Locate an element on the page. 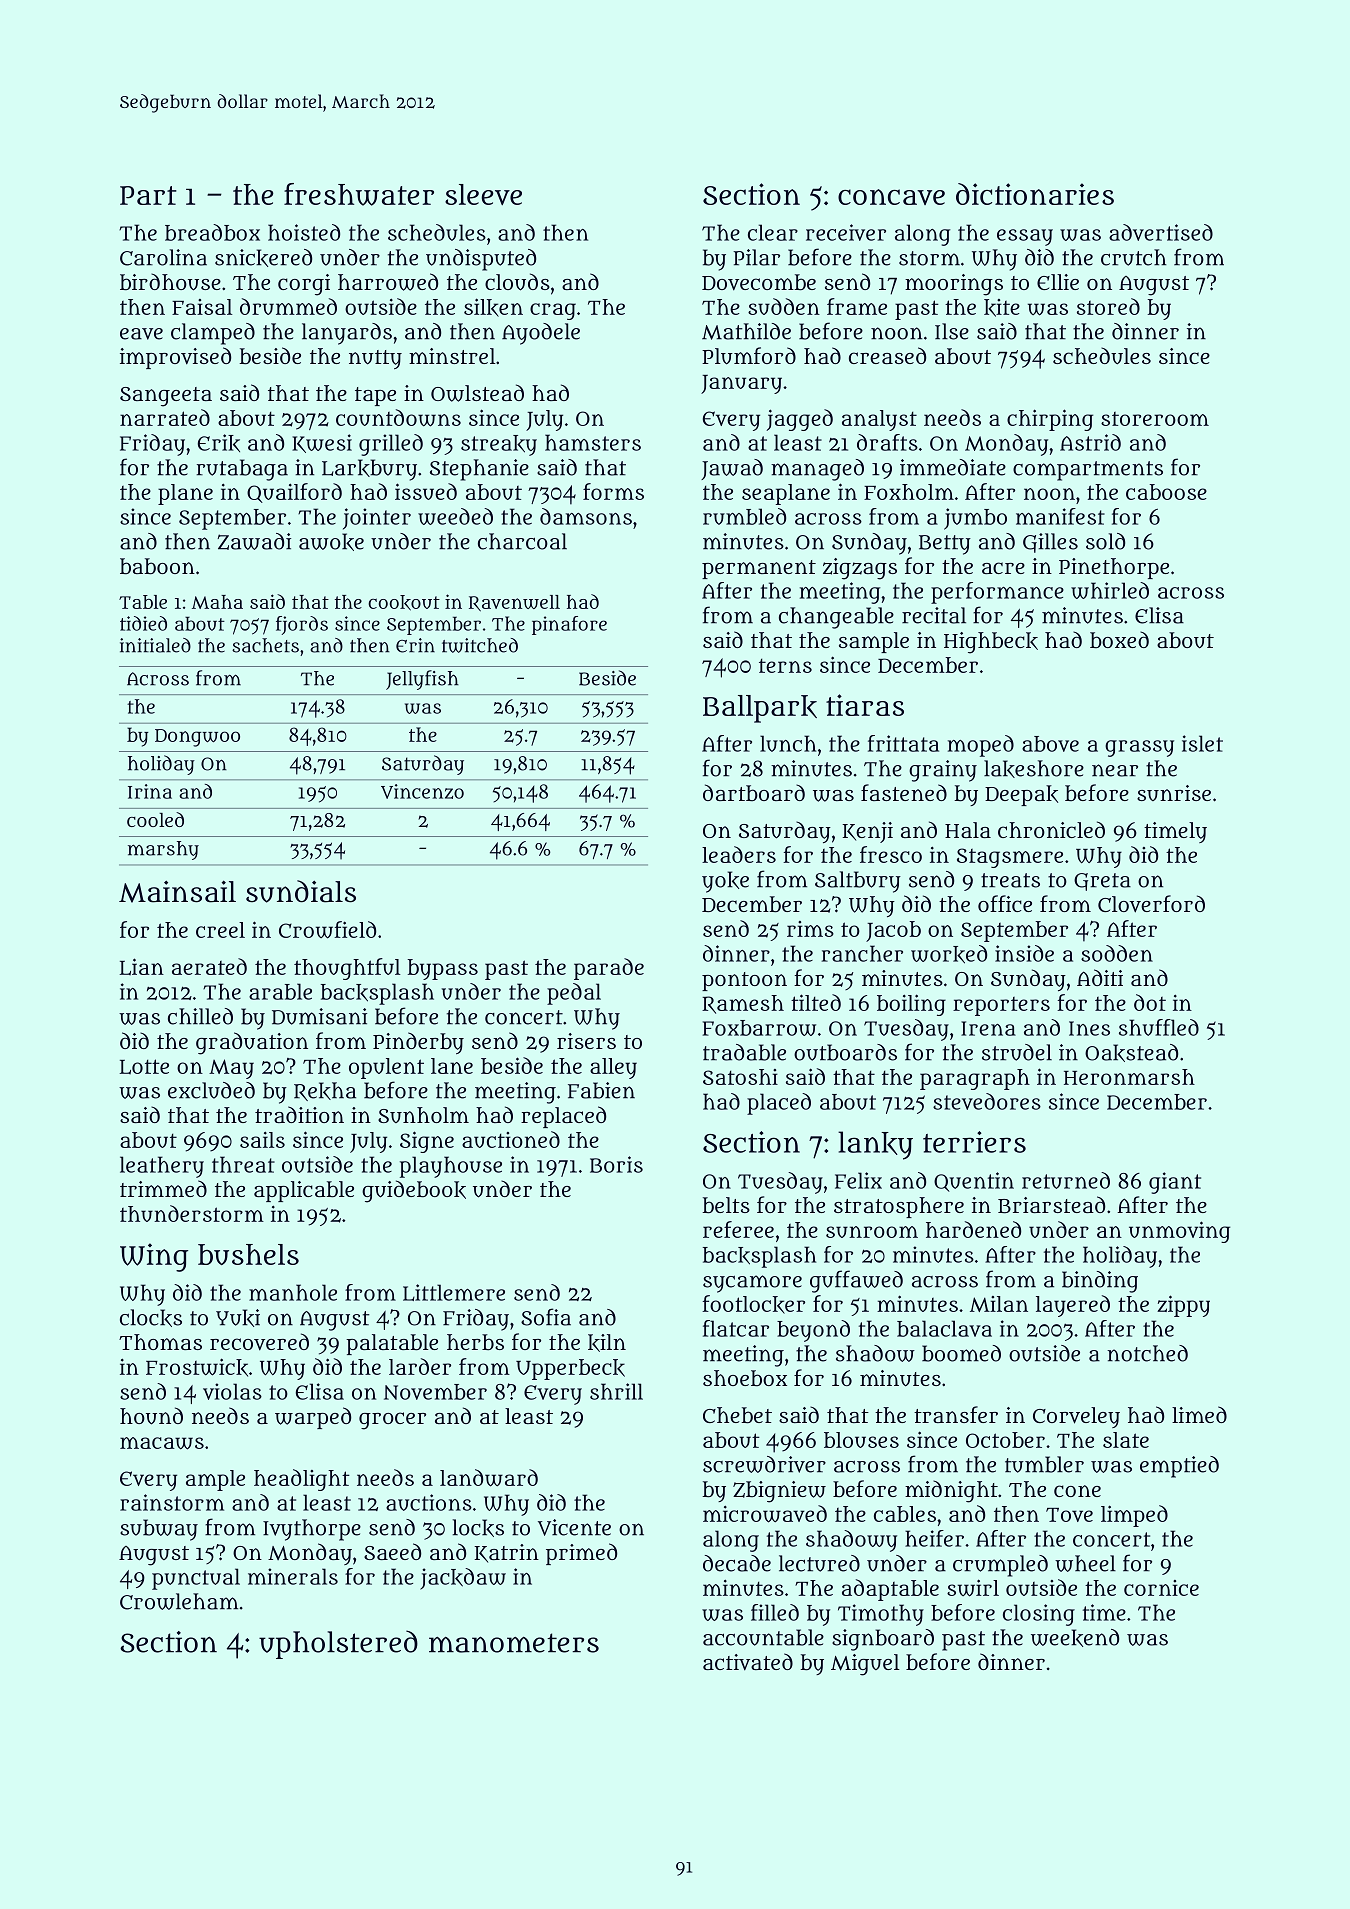 The height and width of the page is (1909, 1350). rims is located at coordinates (810, 929).
